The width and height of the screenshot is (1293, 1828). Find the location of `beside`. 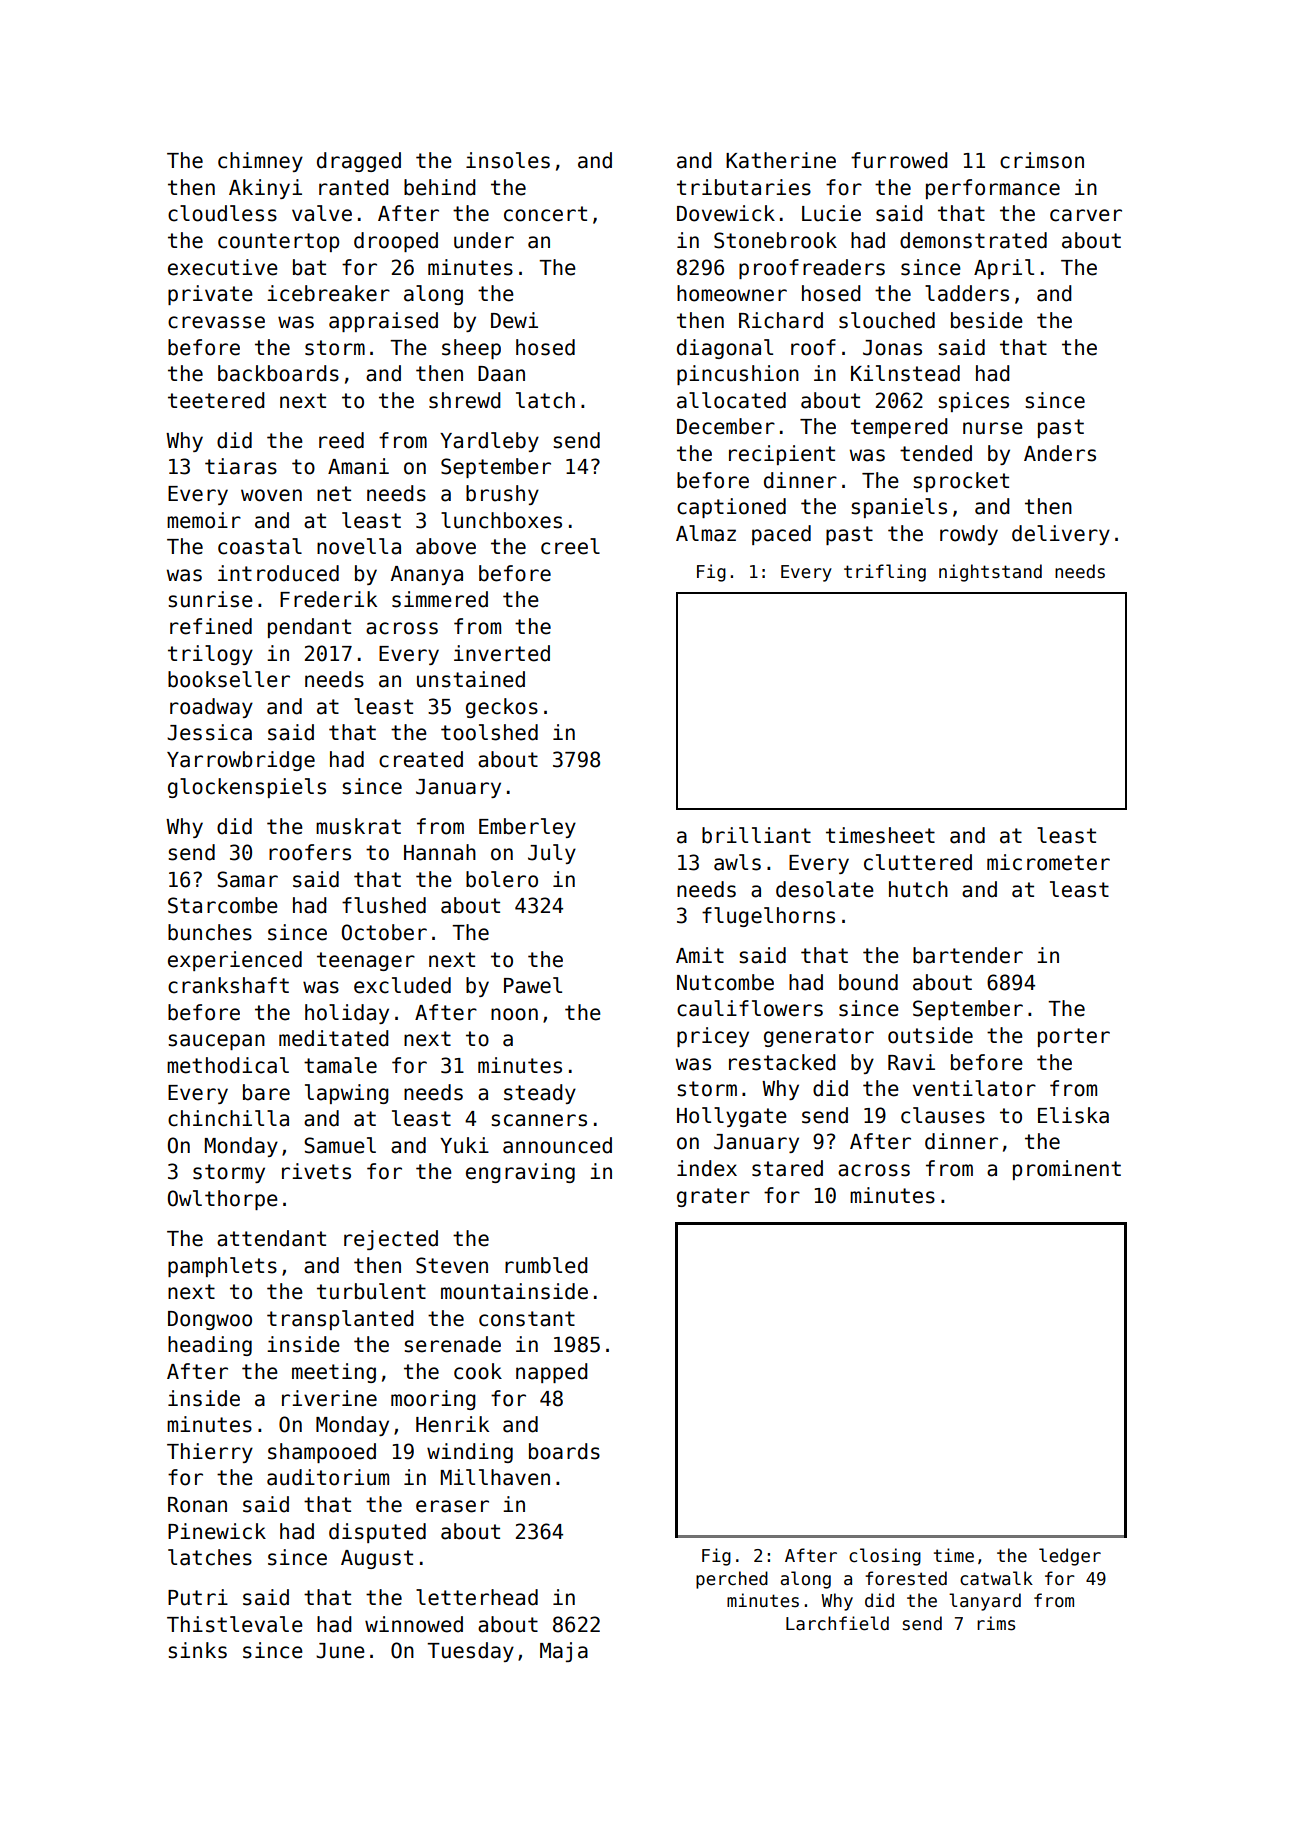

beside is located at coordinates (987, 320).
